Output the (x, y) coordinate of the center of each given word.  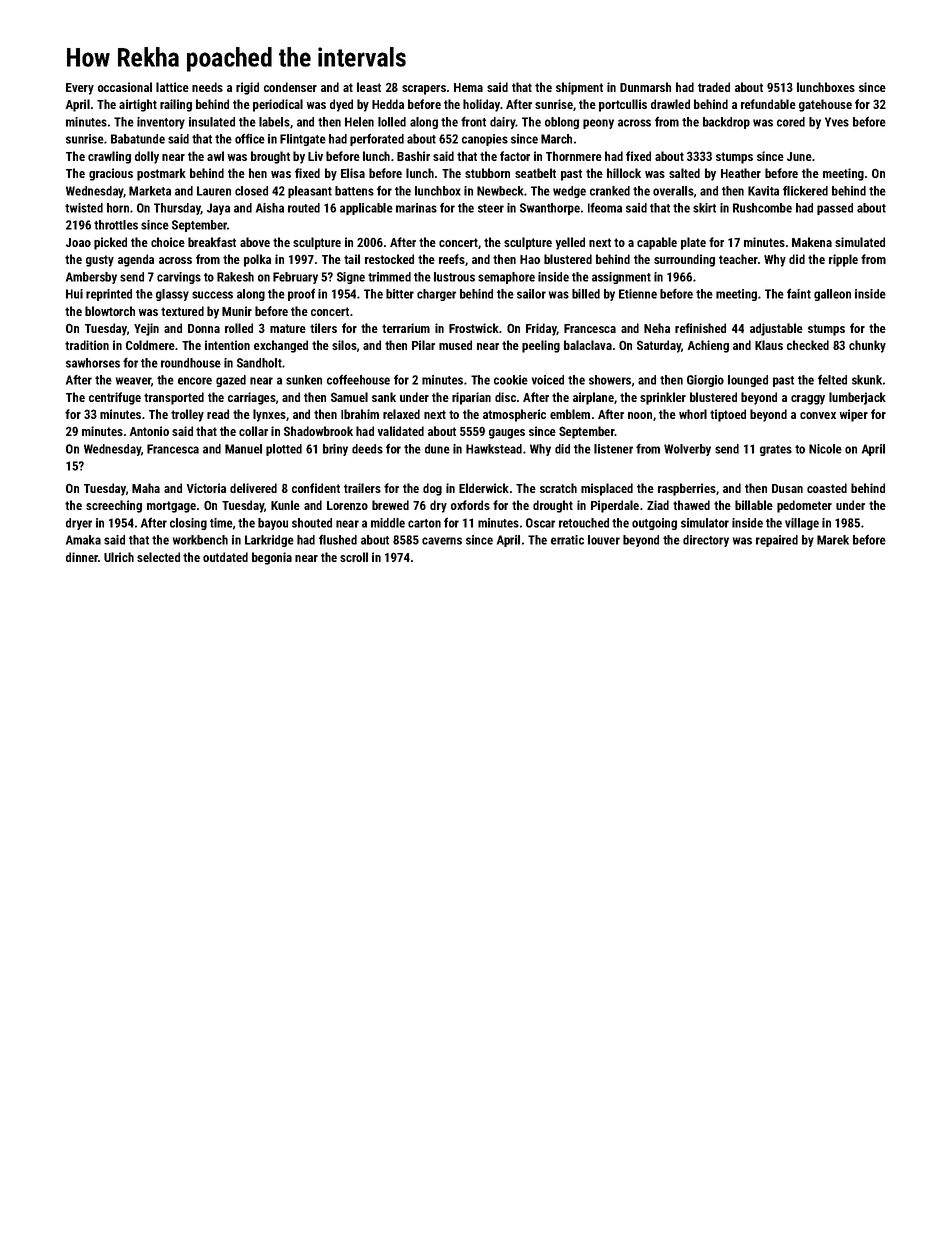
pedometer (804, 506)
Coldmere (150, 345)
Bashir (413, 156)
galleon (832, 295)
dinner (82, 557)
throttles (116, 225)
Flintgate (303, 140)
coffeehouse (358, 379)
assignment (621, 278)
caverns (442, 541)
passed (835, 209)
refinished (700, 328)
